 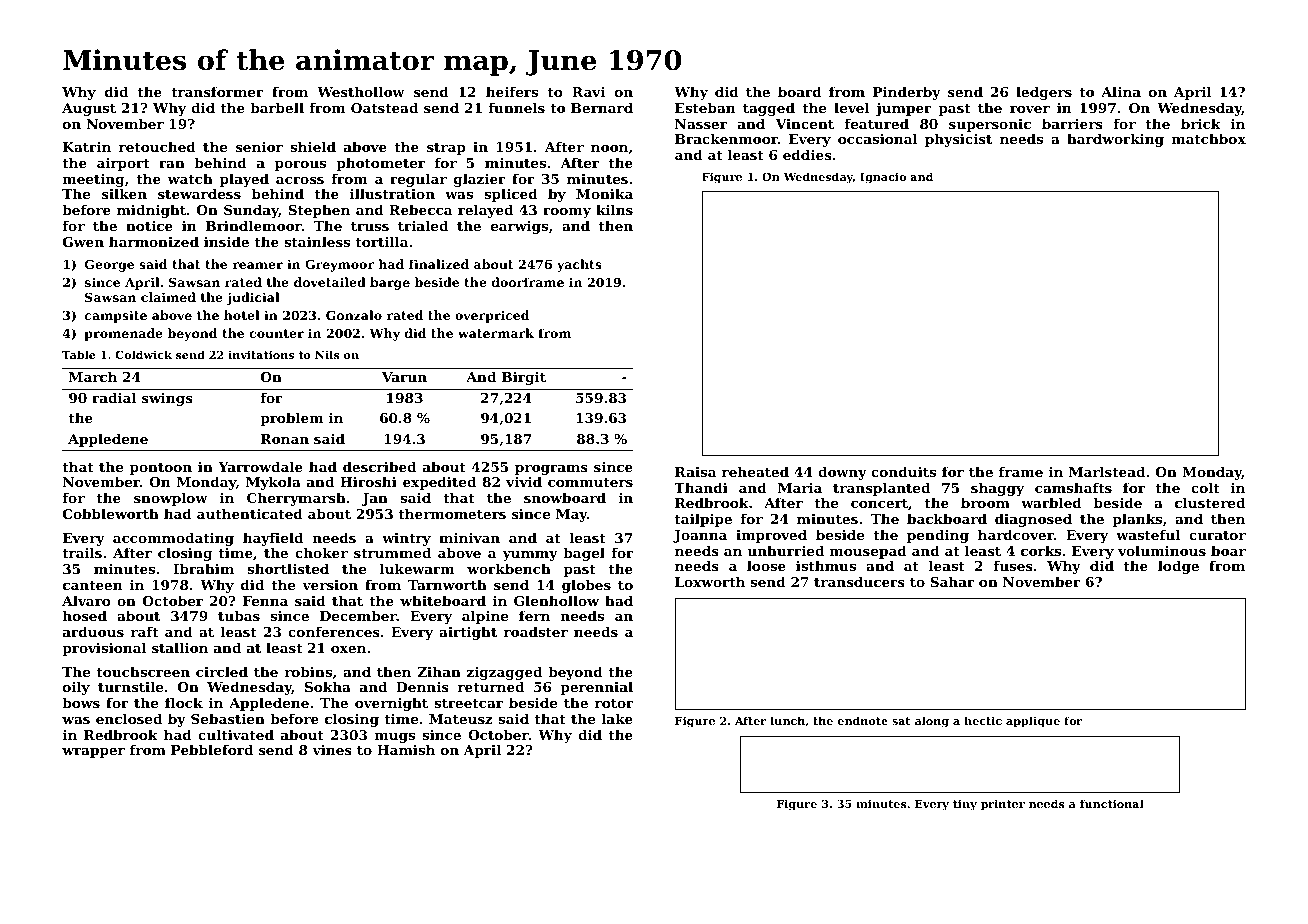 What do you see at coordinates (859, 581) in the page?
I see `transducers` at bounding box center [859, 581].
